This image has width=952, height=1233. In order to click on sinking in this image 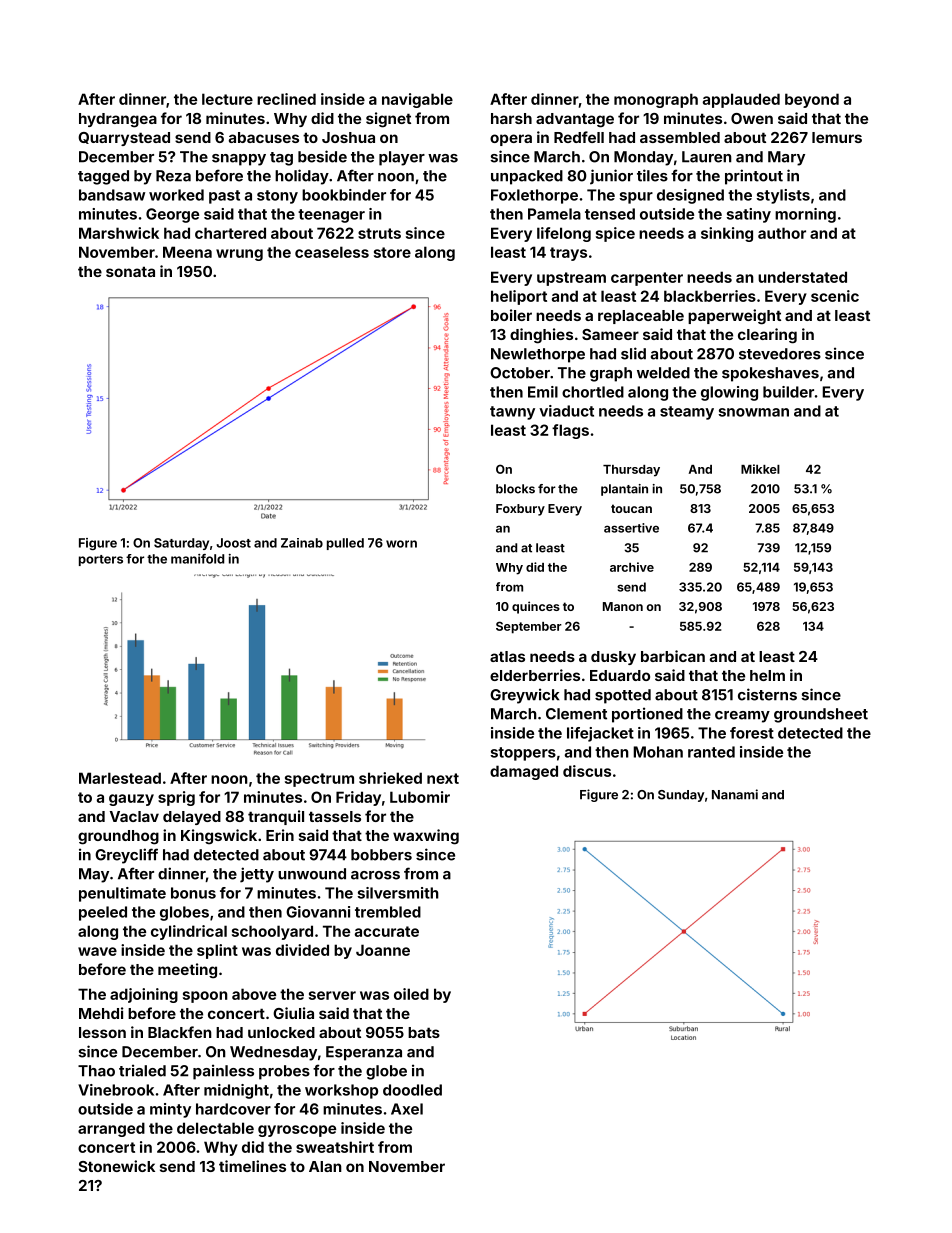, I will do `click(727, 234)`.
